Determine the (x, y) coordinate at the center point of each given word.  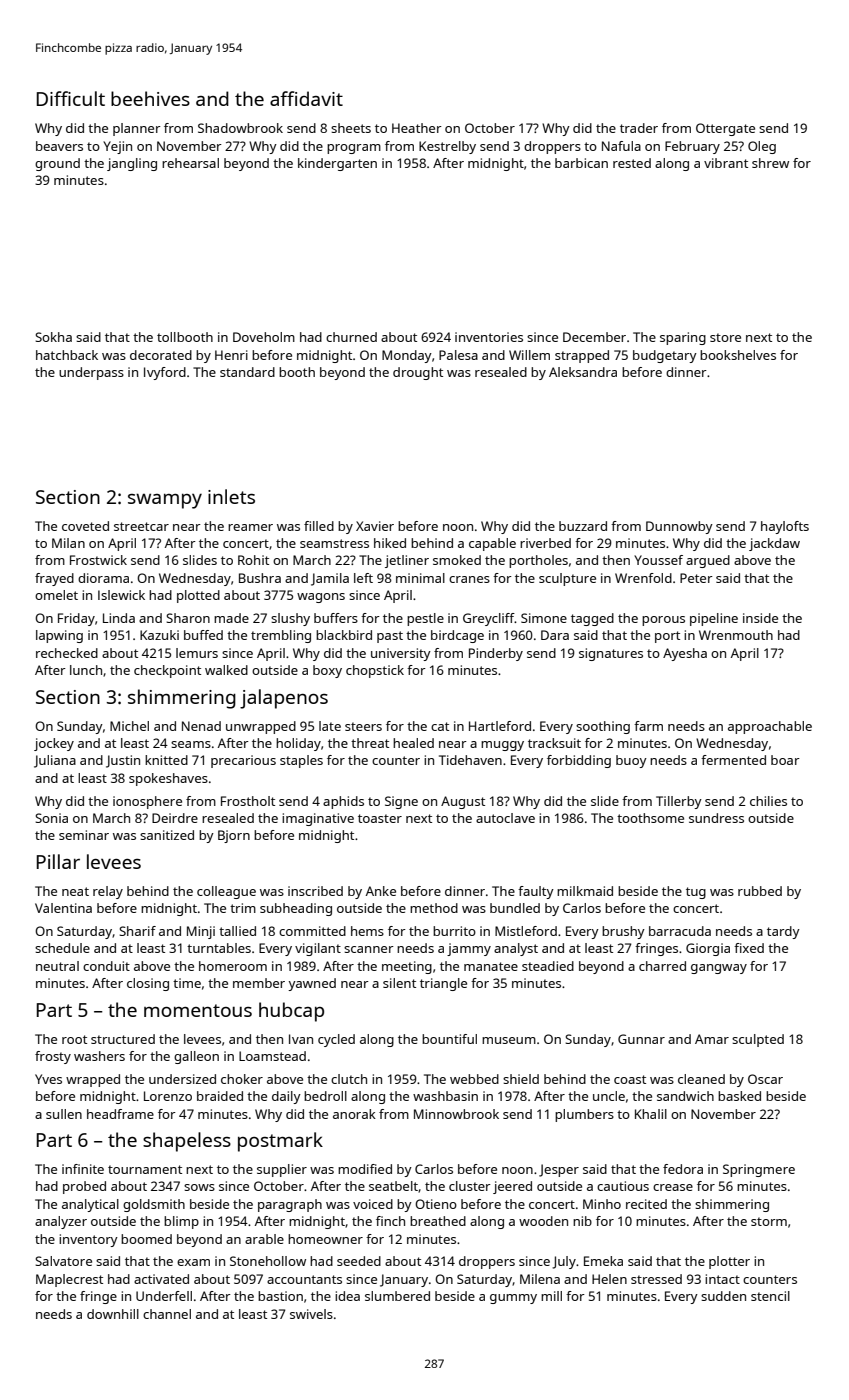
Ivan (301, 1039)
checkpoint (167, 671)
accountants (304, 1279)
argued (708, 561)
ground (57, 164)
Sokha (53, 337)
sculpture (567, 579)
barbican (581, 163)
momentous (198, 1010)
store (725, 337)
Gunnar (641, 1039)
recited (646, 1204)
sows (199, 1187)
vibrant (726, 163)
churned (351, 337)
